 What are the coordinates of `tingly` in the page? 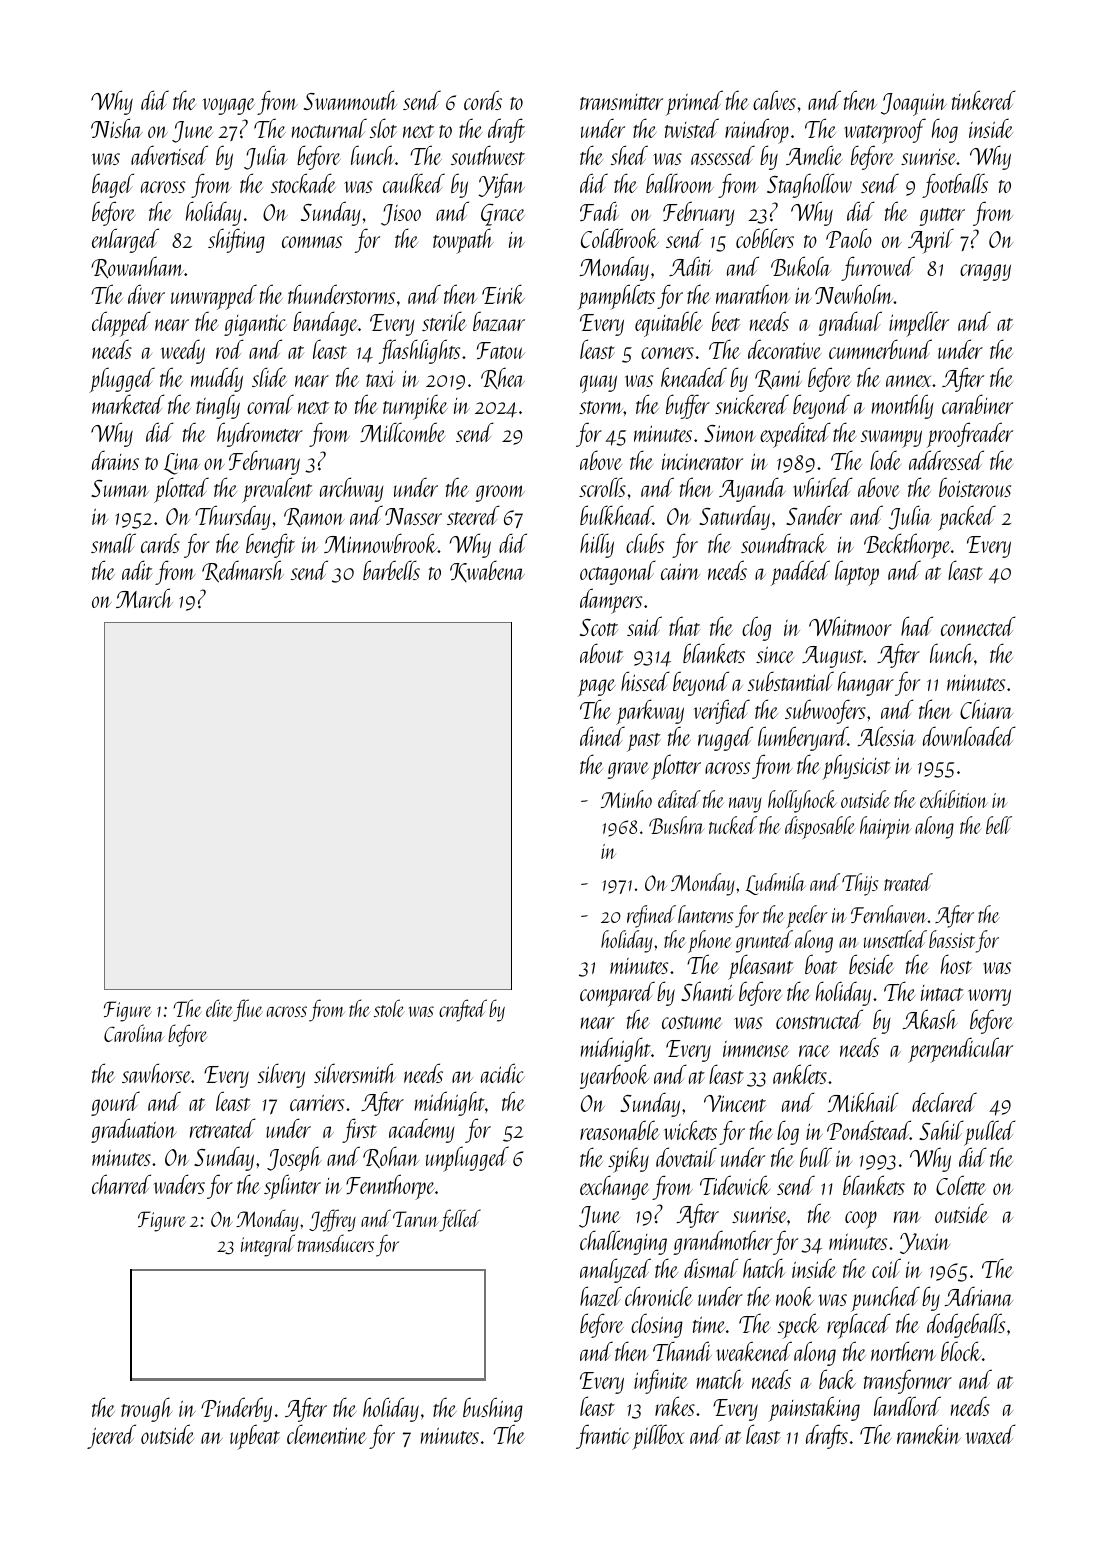 It's located at (218, 406).
